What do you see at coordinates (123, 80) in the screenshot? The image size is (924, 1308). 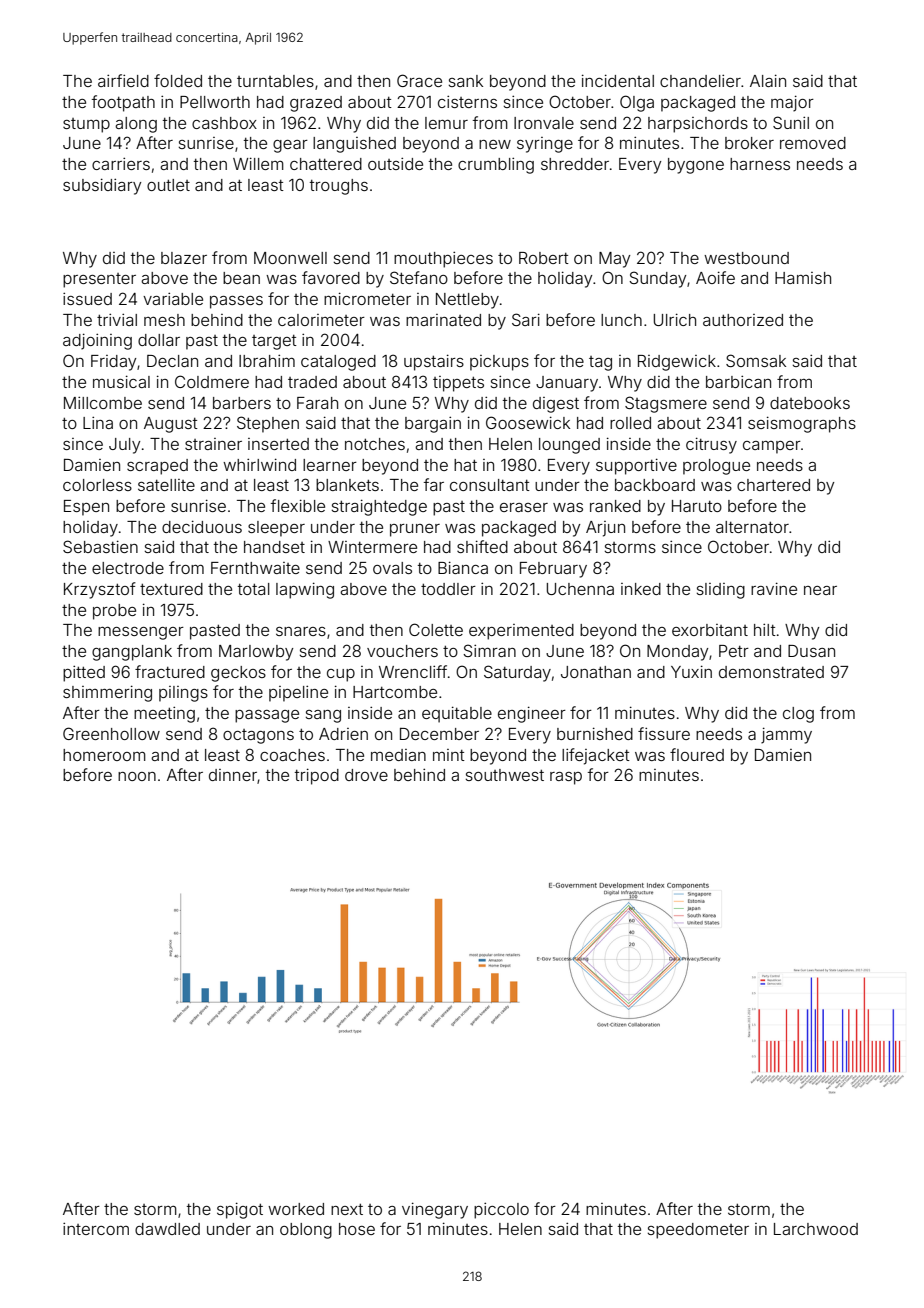 I see `airfield` at bounding box center [123, 80].
